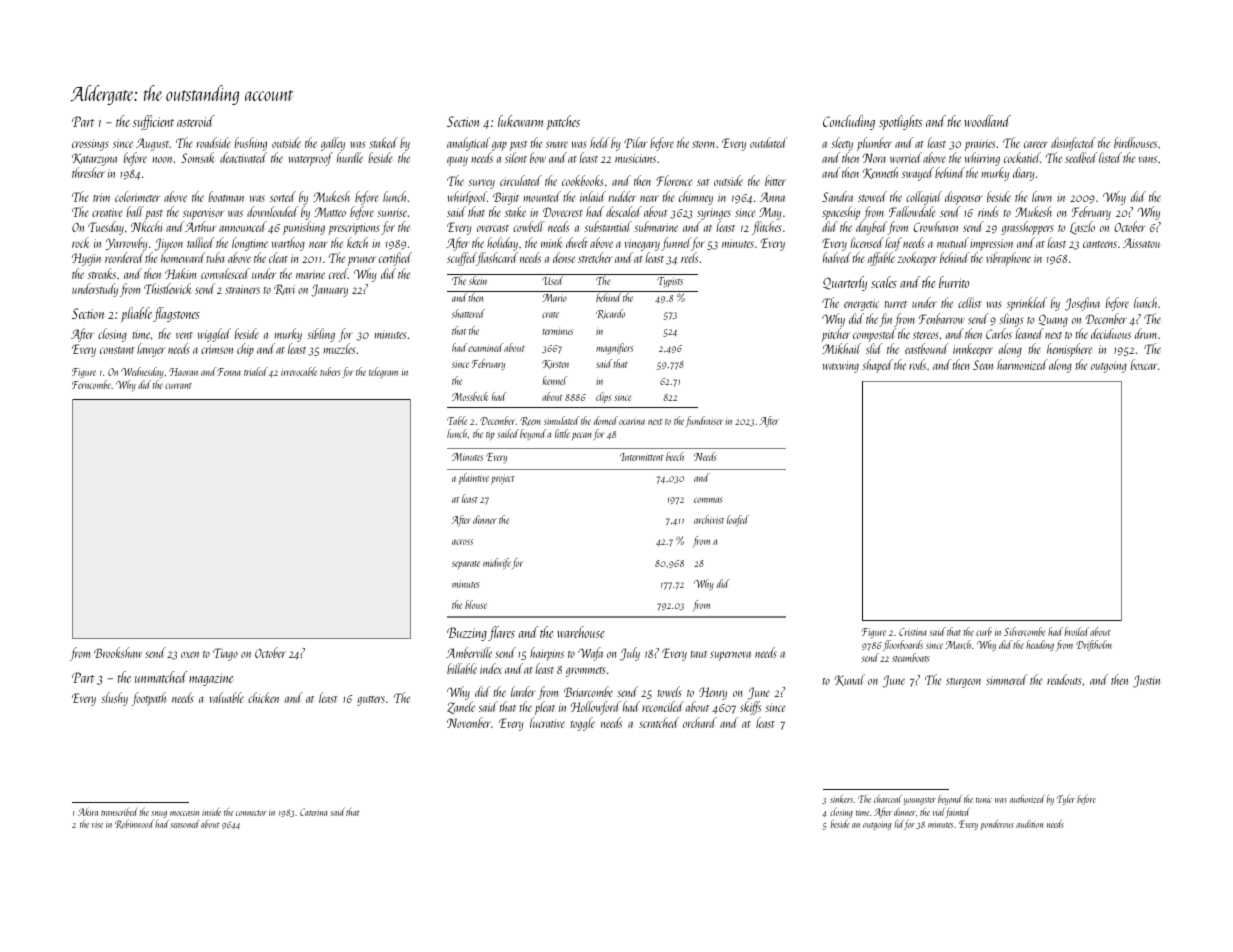 This screenshot has height=952, width=1233. Describe the element at coordinates (92, 384) in the screenshot. I see `Ferncombe` at that location.
